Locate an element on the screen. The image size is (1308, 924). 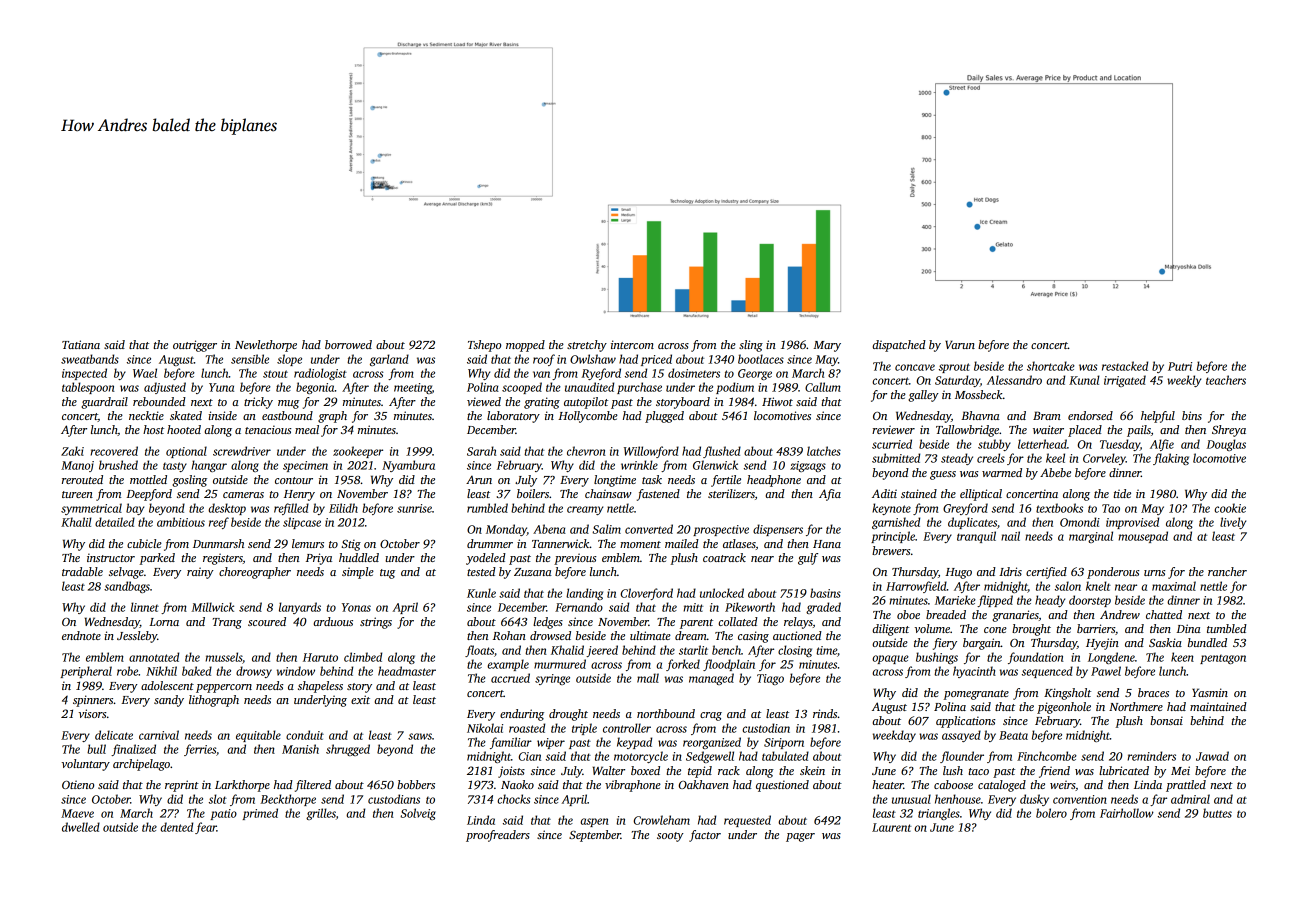
Mary is located at coordinates (827, 346).
